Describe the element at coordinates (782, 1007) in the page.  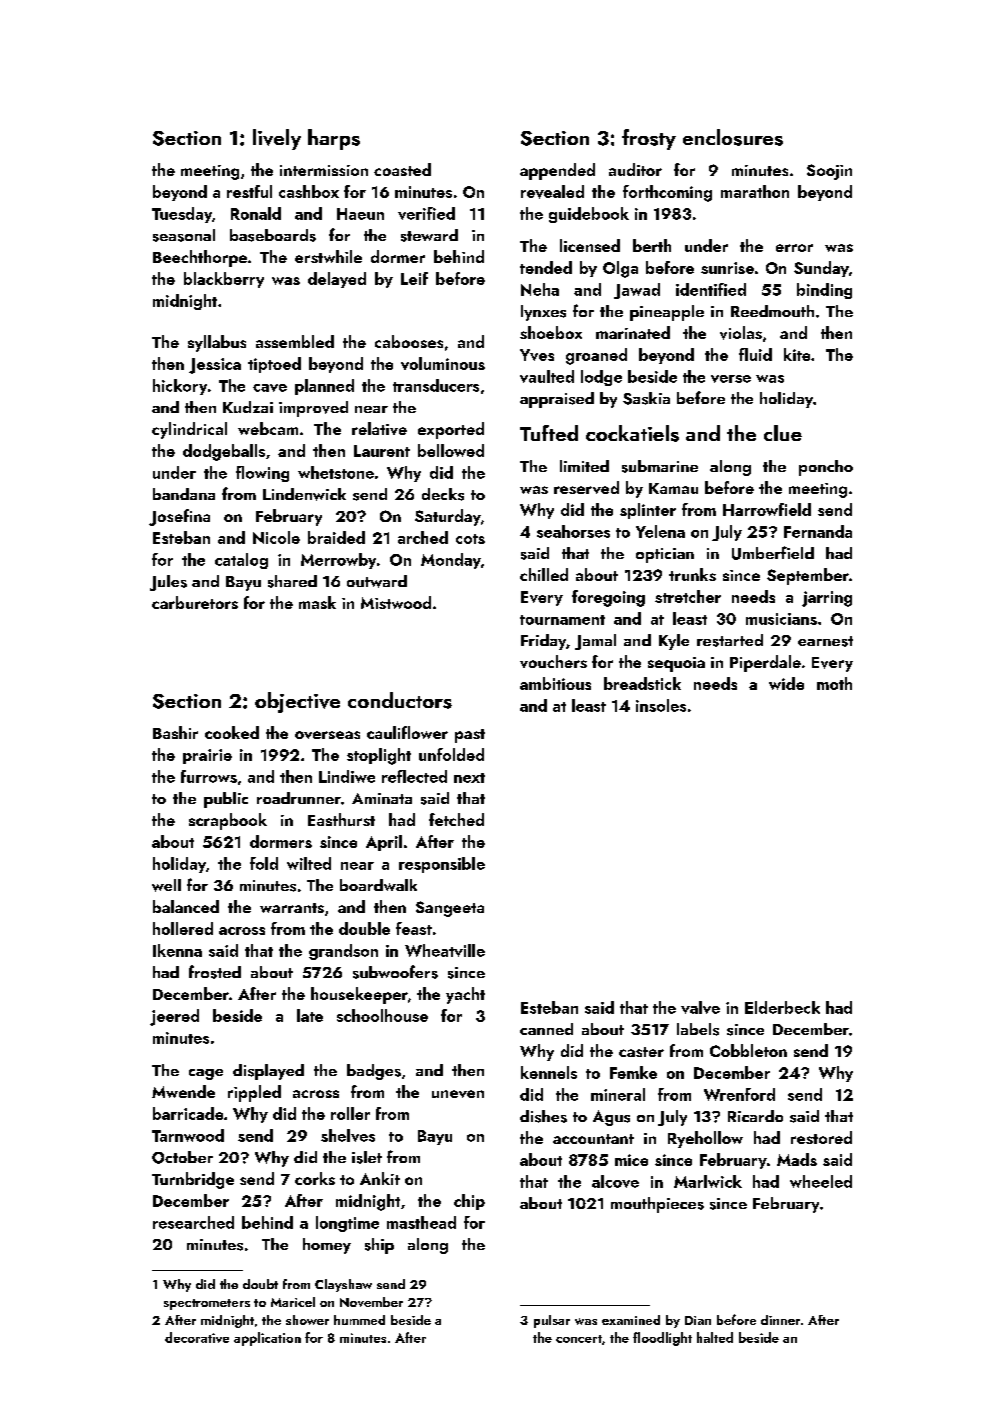
I see `Elderbeck` at that location.
